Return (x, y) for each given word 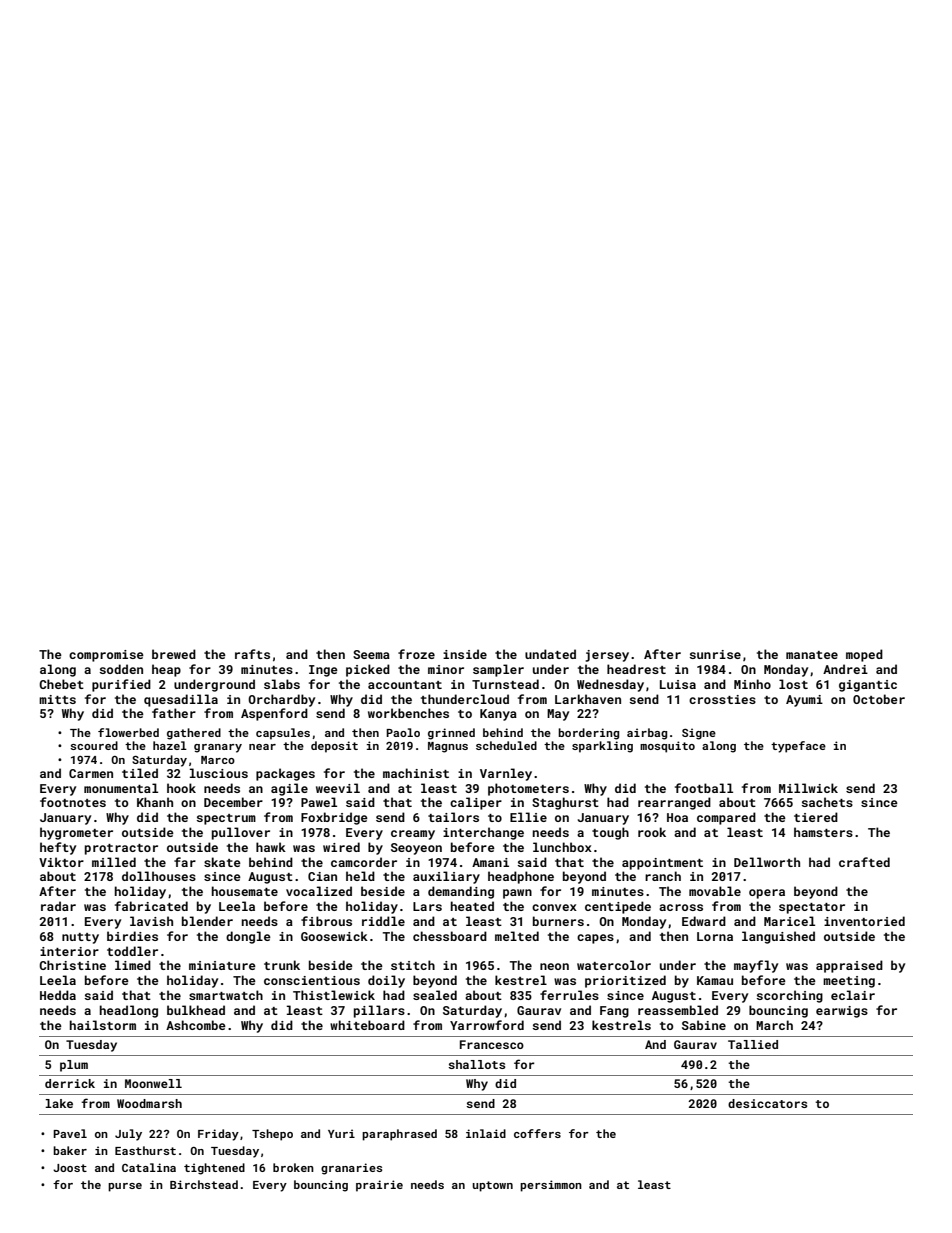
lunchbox (562, 847)
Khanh (155, 802)
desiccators (767, 1103)
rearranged (674, 803)
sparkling (602, 747)
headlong (129, 1011)
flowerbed (128, 732)
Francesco (492, 1044)
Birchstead (204, 1184)
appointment (662, 864)
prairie (379, 1186)
